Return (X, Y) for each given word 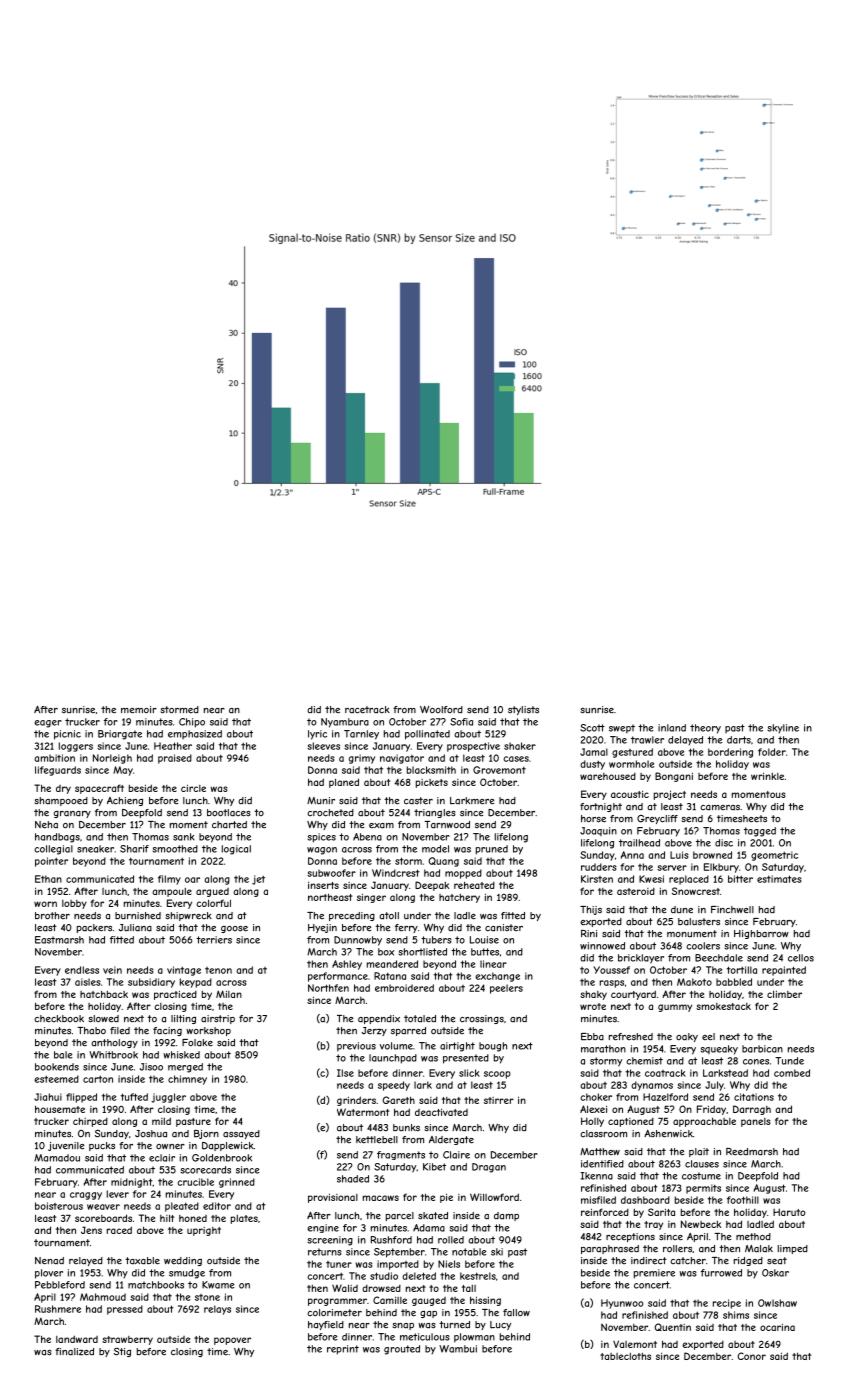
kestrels (478, 1276)
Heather (173, 746)
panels (756, 1122)
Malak (759, 1249)
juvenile (66, 1146)
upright (204, 1231)
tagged (760, 832)
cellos (801, 958)
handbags (57, 838)
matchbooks (156, 1285)
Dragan (489, 1168)
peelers (506, 989)
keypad (196, 983)
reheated (474, 885)
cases (516, 759)
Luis (679, 855)
